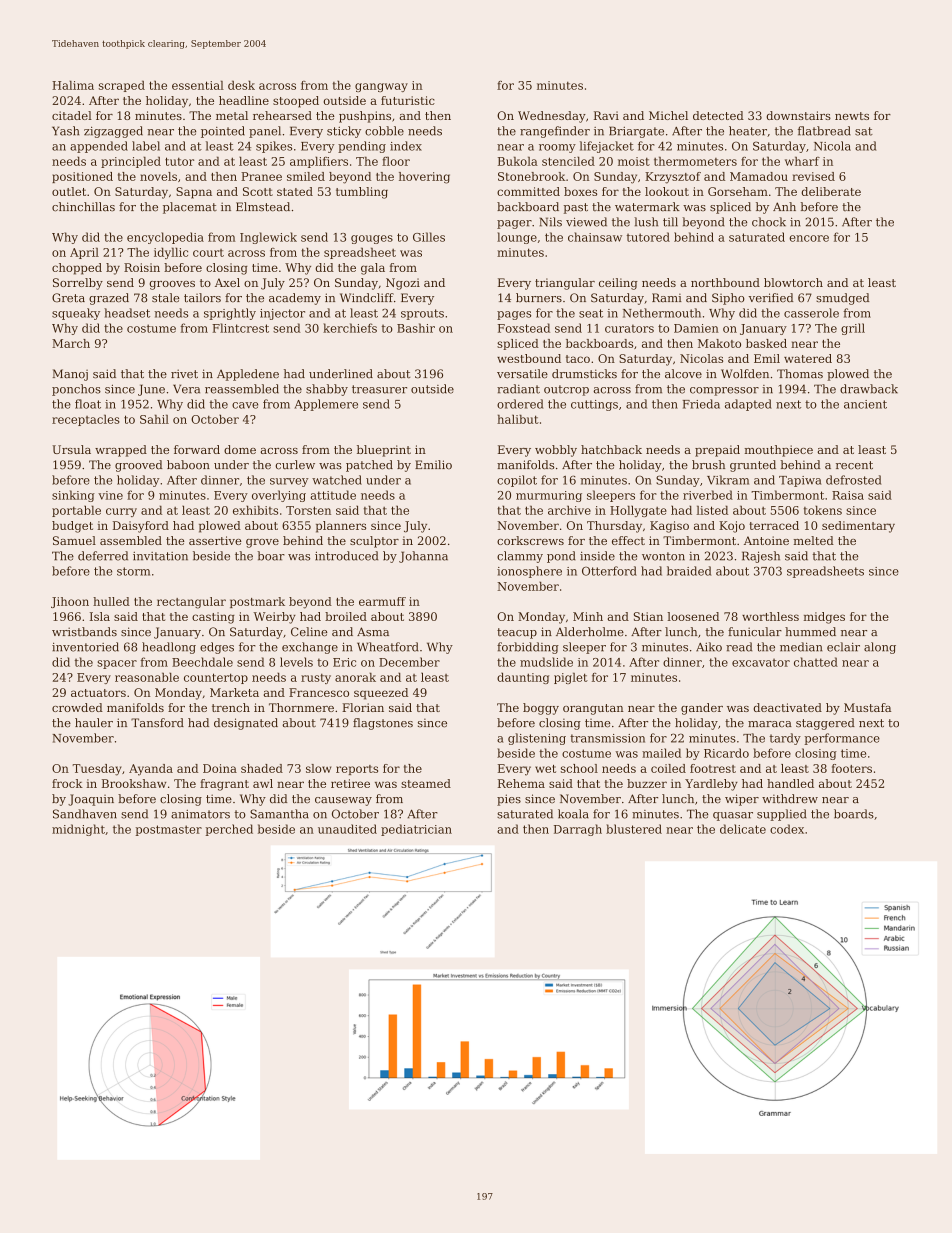 The image size is (952, 1233). Describe the element at coordinates (121, 451) in the page. I see `wrapped` at that location.
